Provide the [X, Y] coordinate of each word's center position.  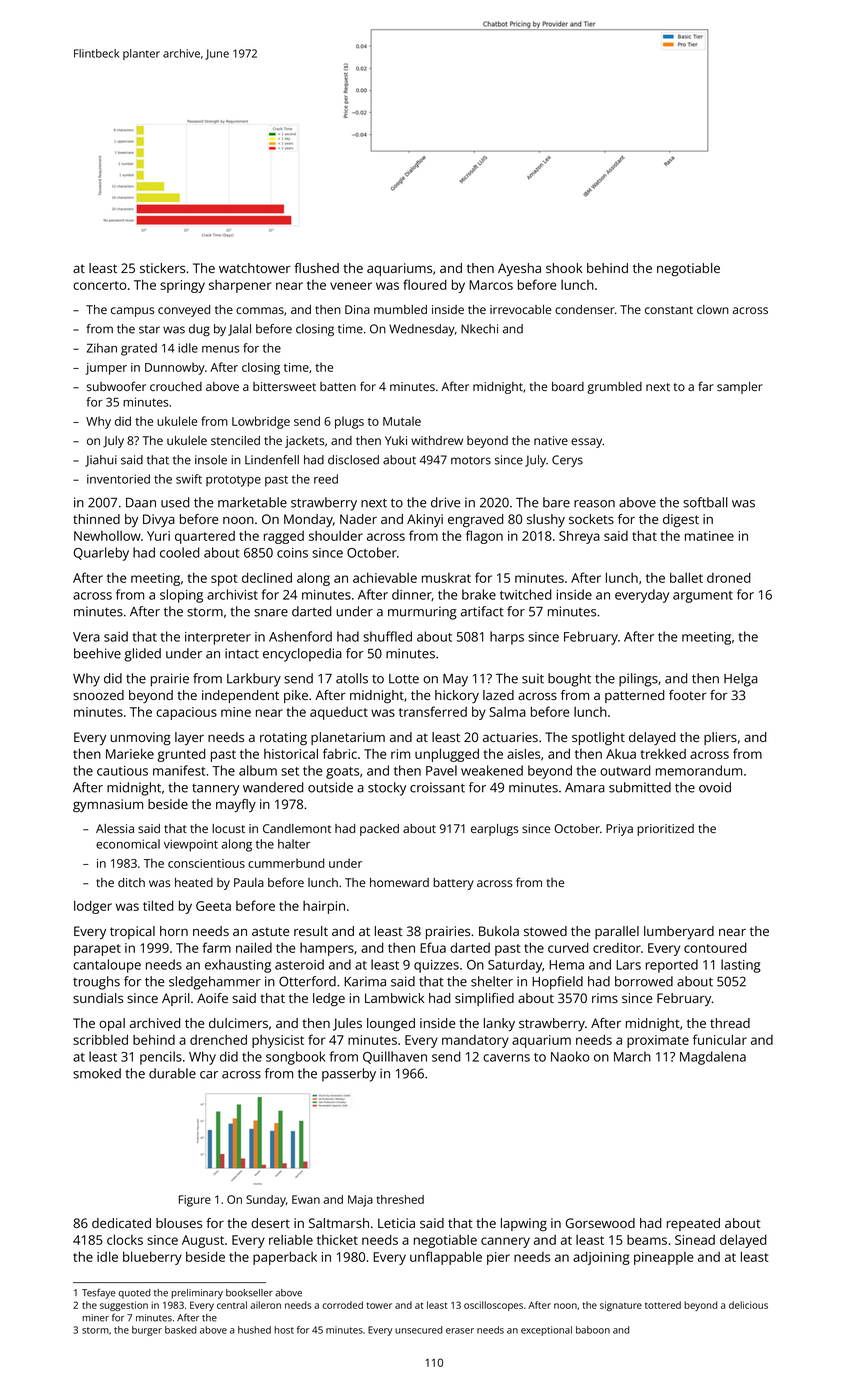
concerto [99, 285]
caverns [506, 1058]
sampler [740, 388]
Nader [358, 519]
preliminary [197, 1294]
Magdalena [713, 1058]
